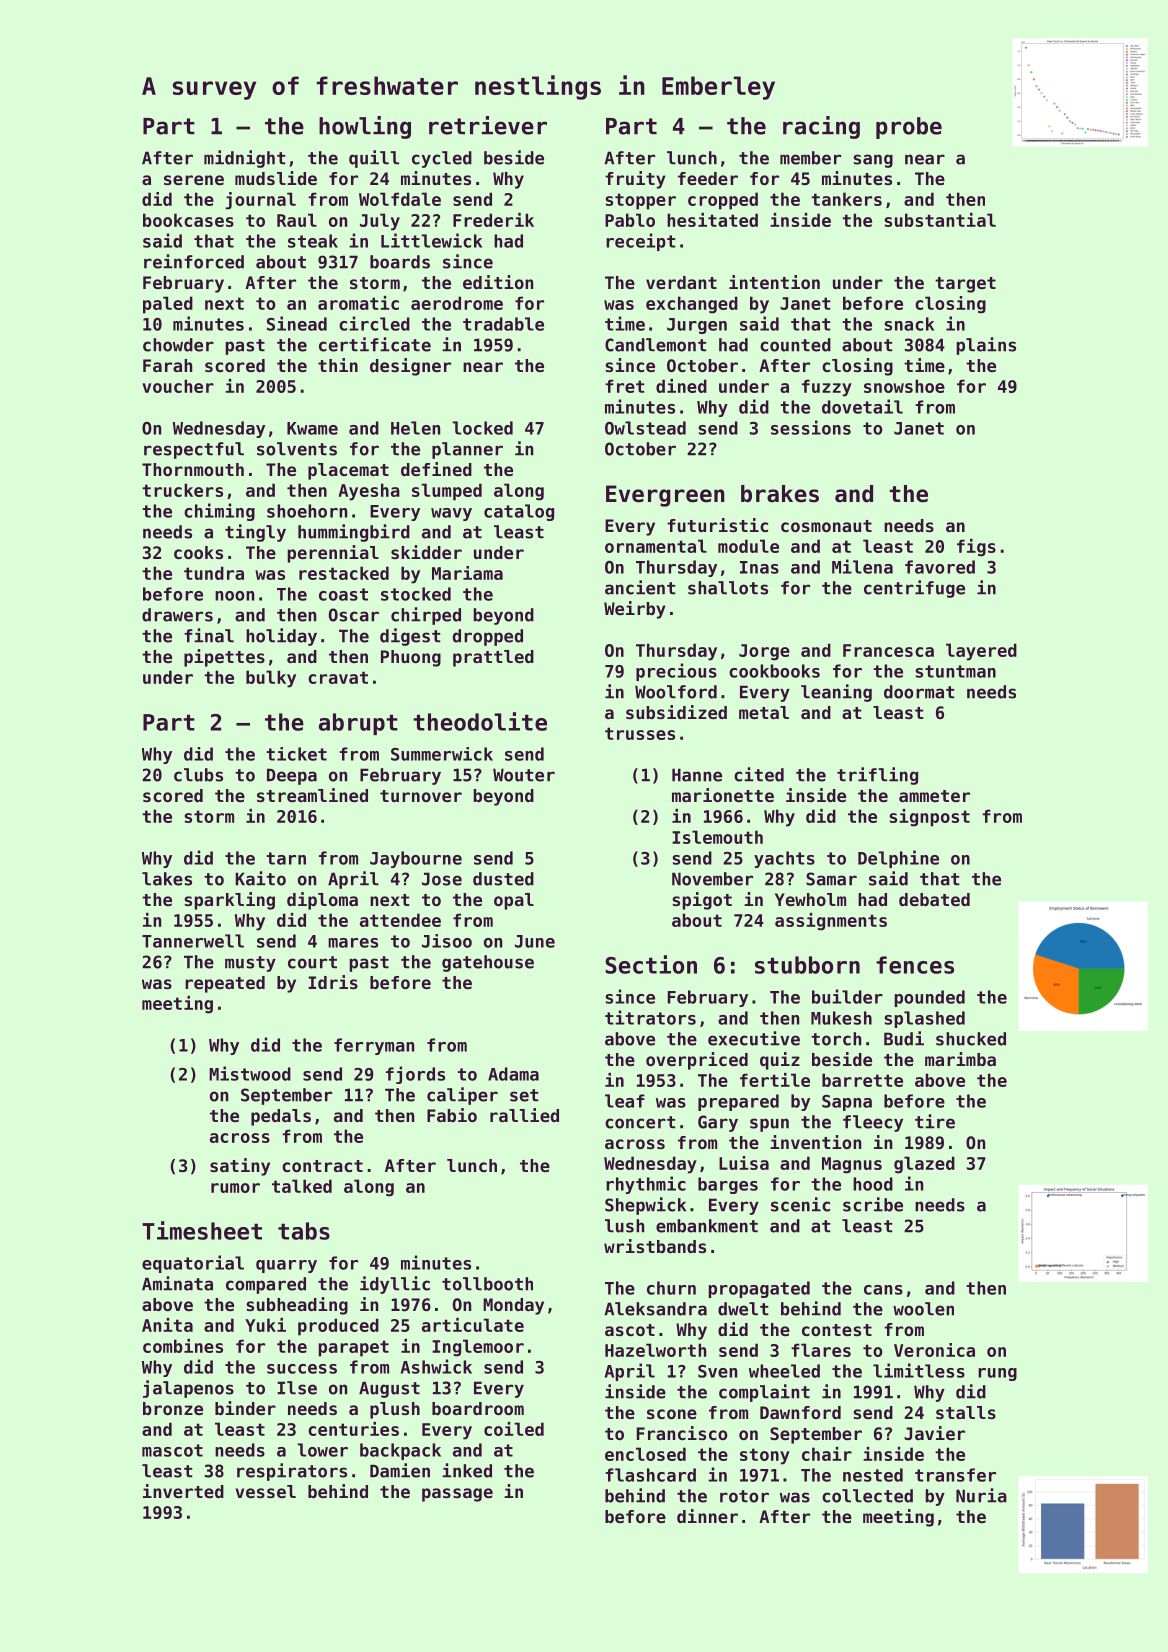 Image resolution: width=1168 pixels, height=1652 pixels. I want to click on glazed, so click(924, 1165).
